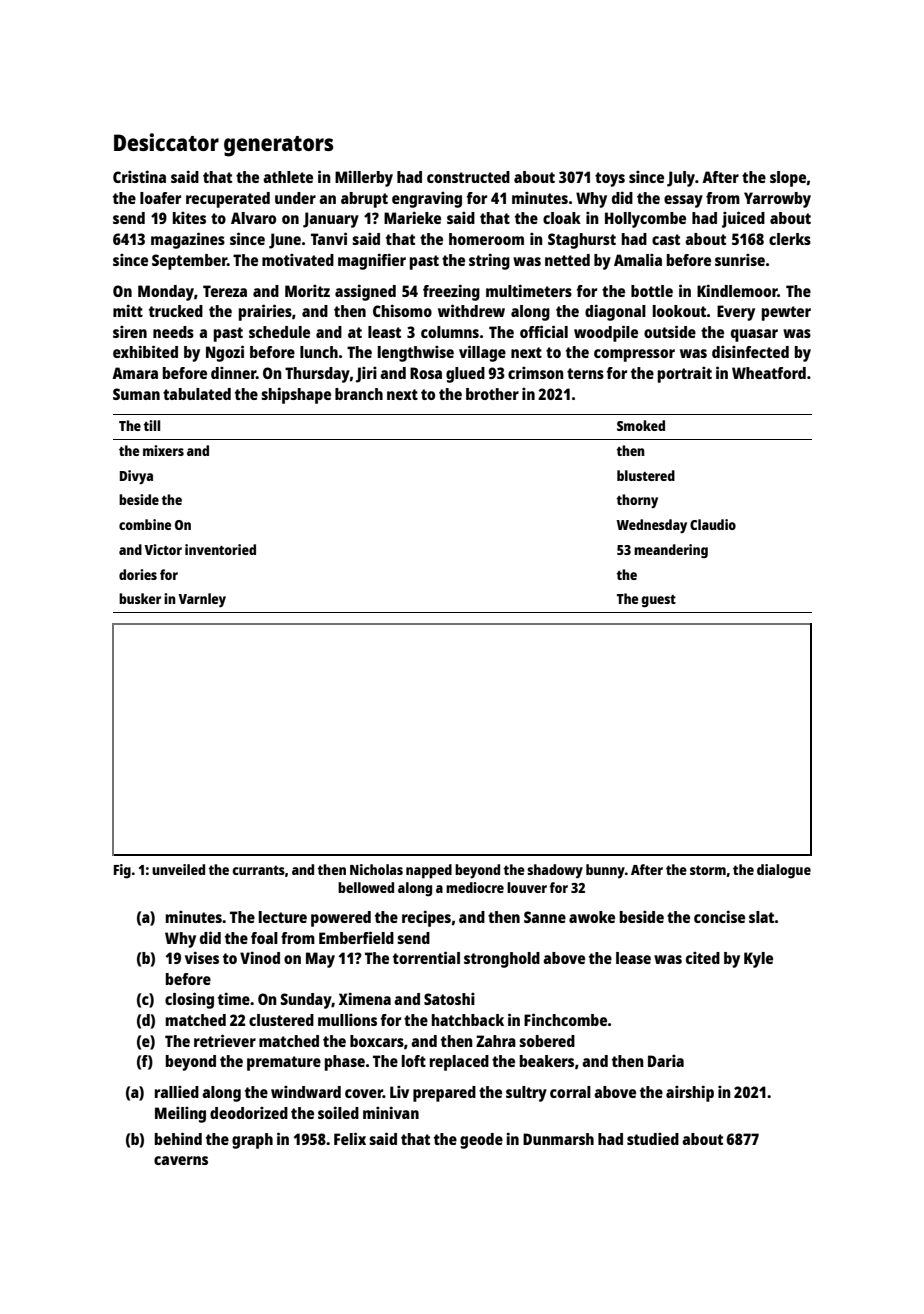 This page has height=1314, width=924. What do you see at coordinates (713, 524) in the page?
I see `Claudio` at bounding box center [713, 524].
